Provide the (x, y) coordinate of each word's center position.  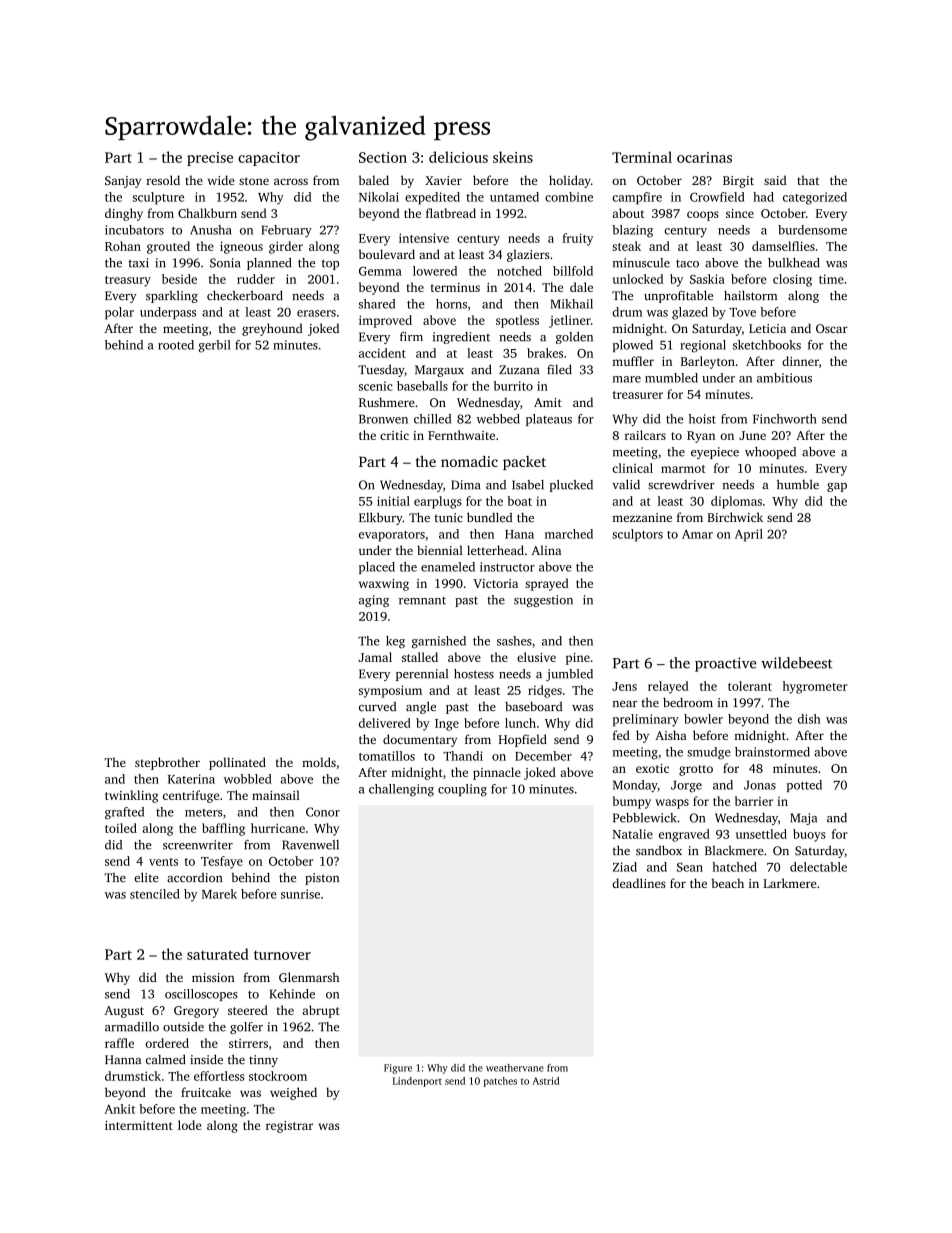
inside (206, 1059)
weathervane (515, 1068)
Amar (697, 534)
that (808, 180)
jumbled (569, 675)
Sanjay (123, 182)
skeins (513, 157)
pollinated (237, 763)
